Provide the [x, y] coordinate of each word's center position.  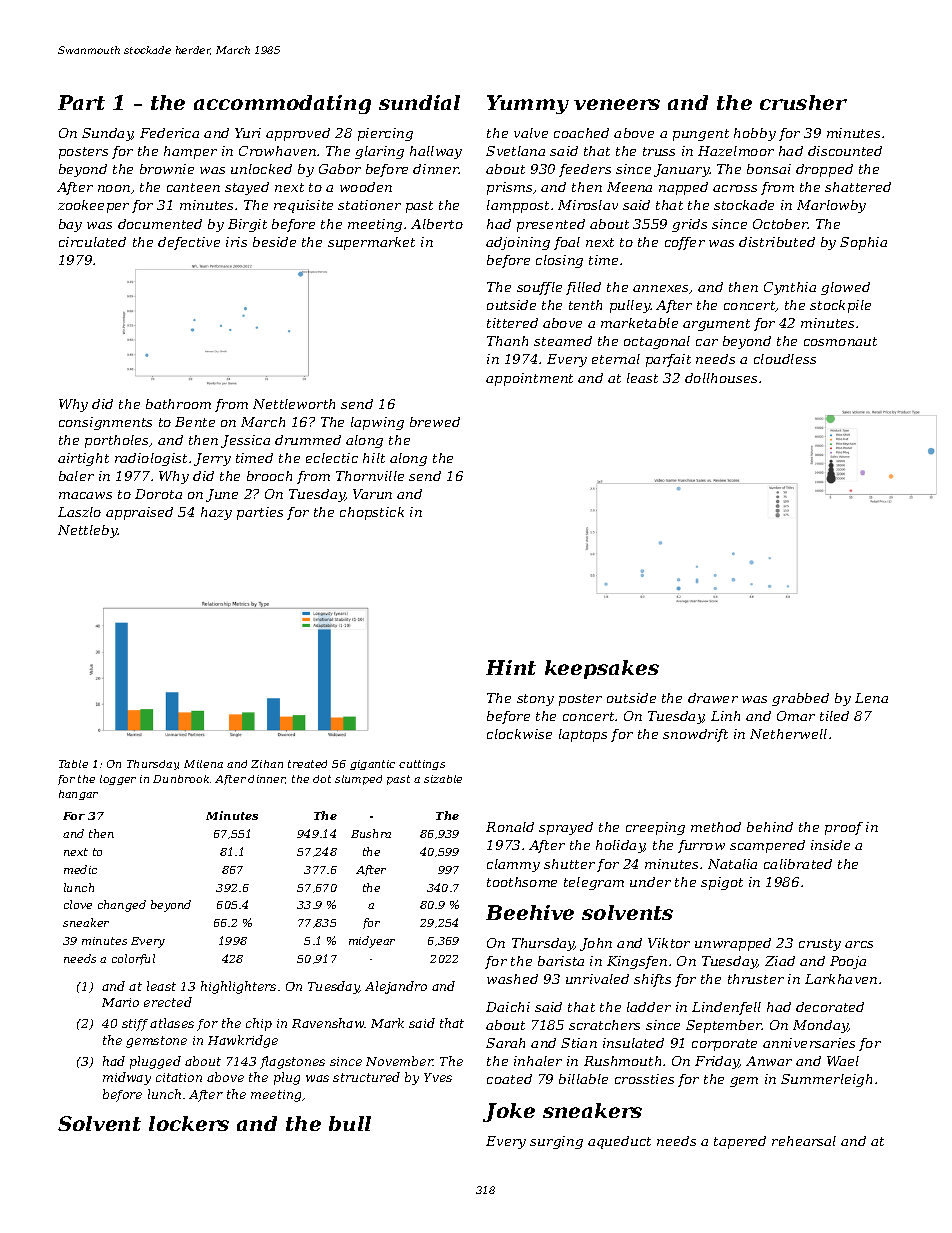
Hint [511, 667]
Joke [509, 1112]
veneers [617, 104]
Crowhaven [277, 151]
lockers [189, 1123]
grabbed [800, 699]
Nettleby [88, 531]
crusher [803, 102]
